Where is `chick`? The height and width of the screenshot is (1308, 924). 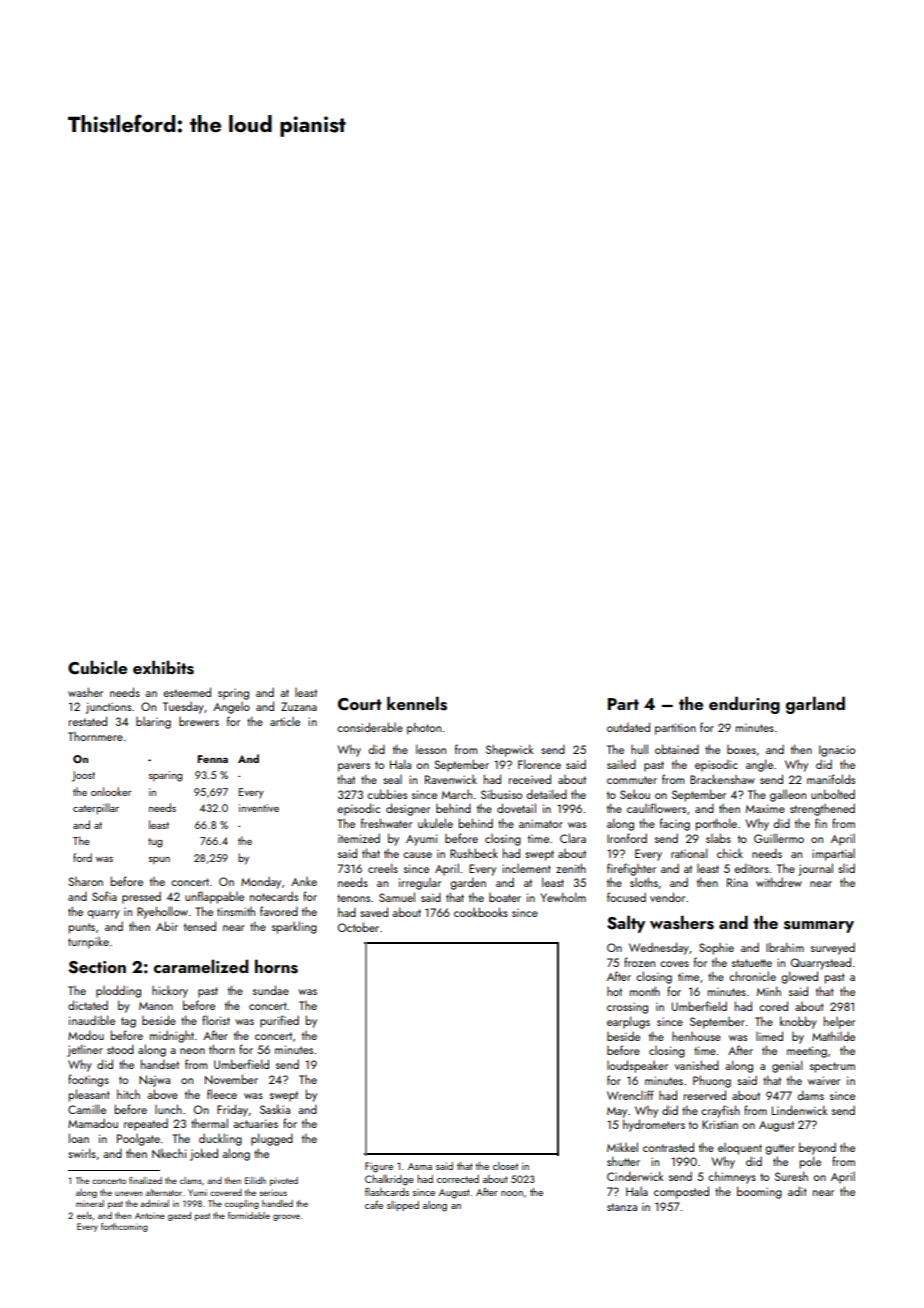
chick is located at coordinates (730, 853).
